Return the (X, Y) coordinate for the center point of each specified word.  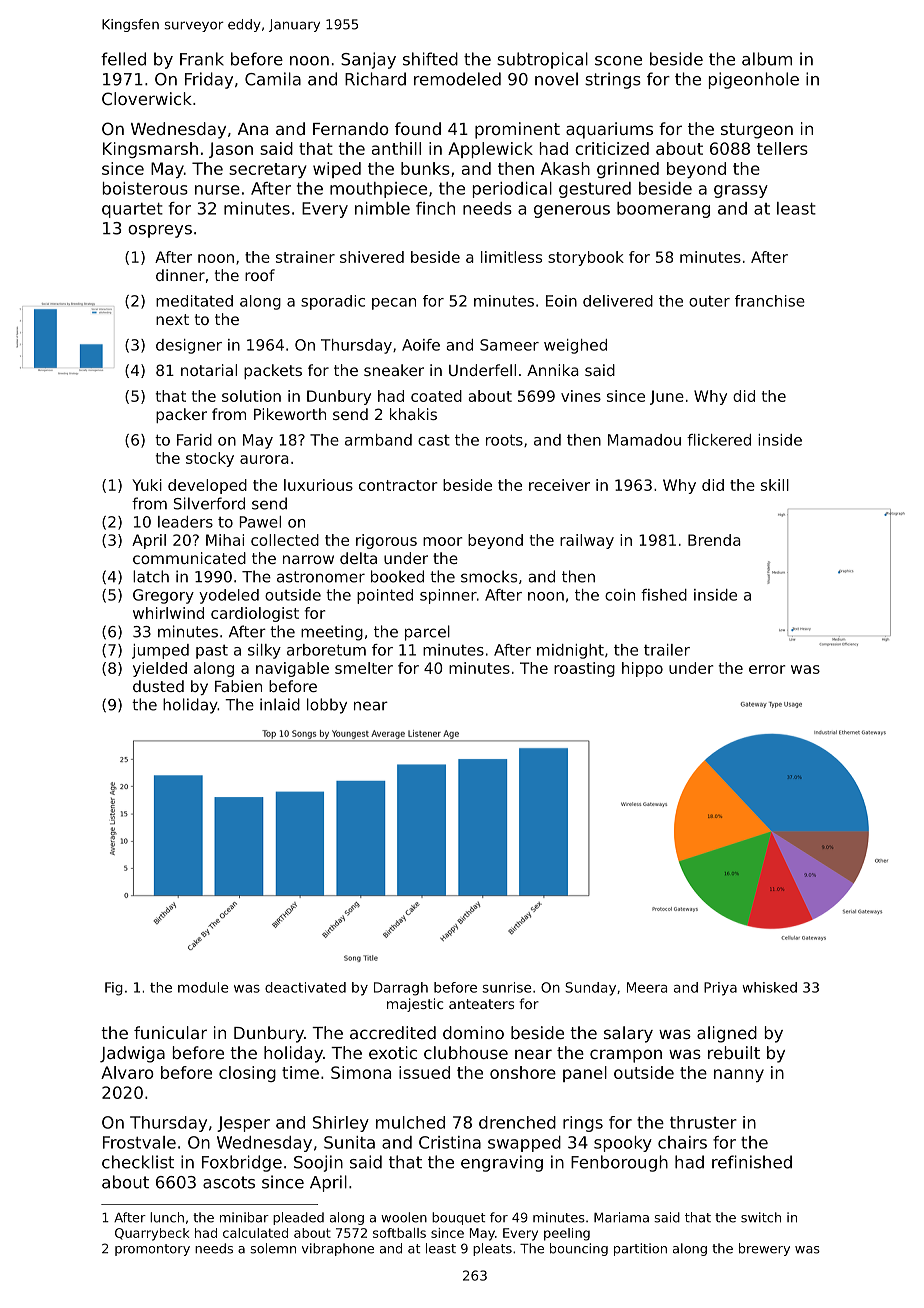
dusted (158, 686)
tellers (782, 148)
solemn (273, 1248)
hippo (642, 669)
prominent (517, 130)
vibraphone (338, 1249)
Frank (202, 59)
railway (587, 541)
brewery (764, 1249)
